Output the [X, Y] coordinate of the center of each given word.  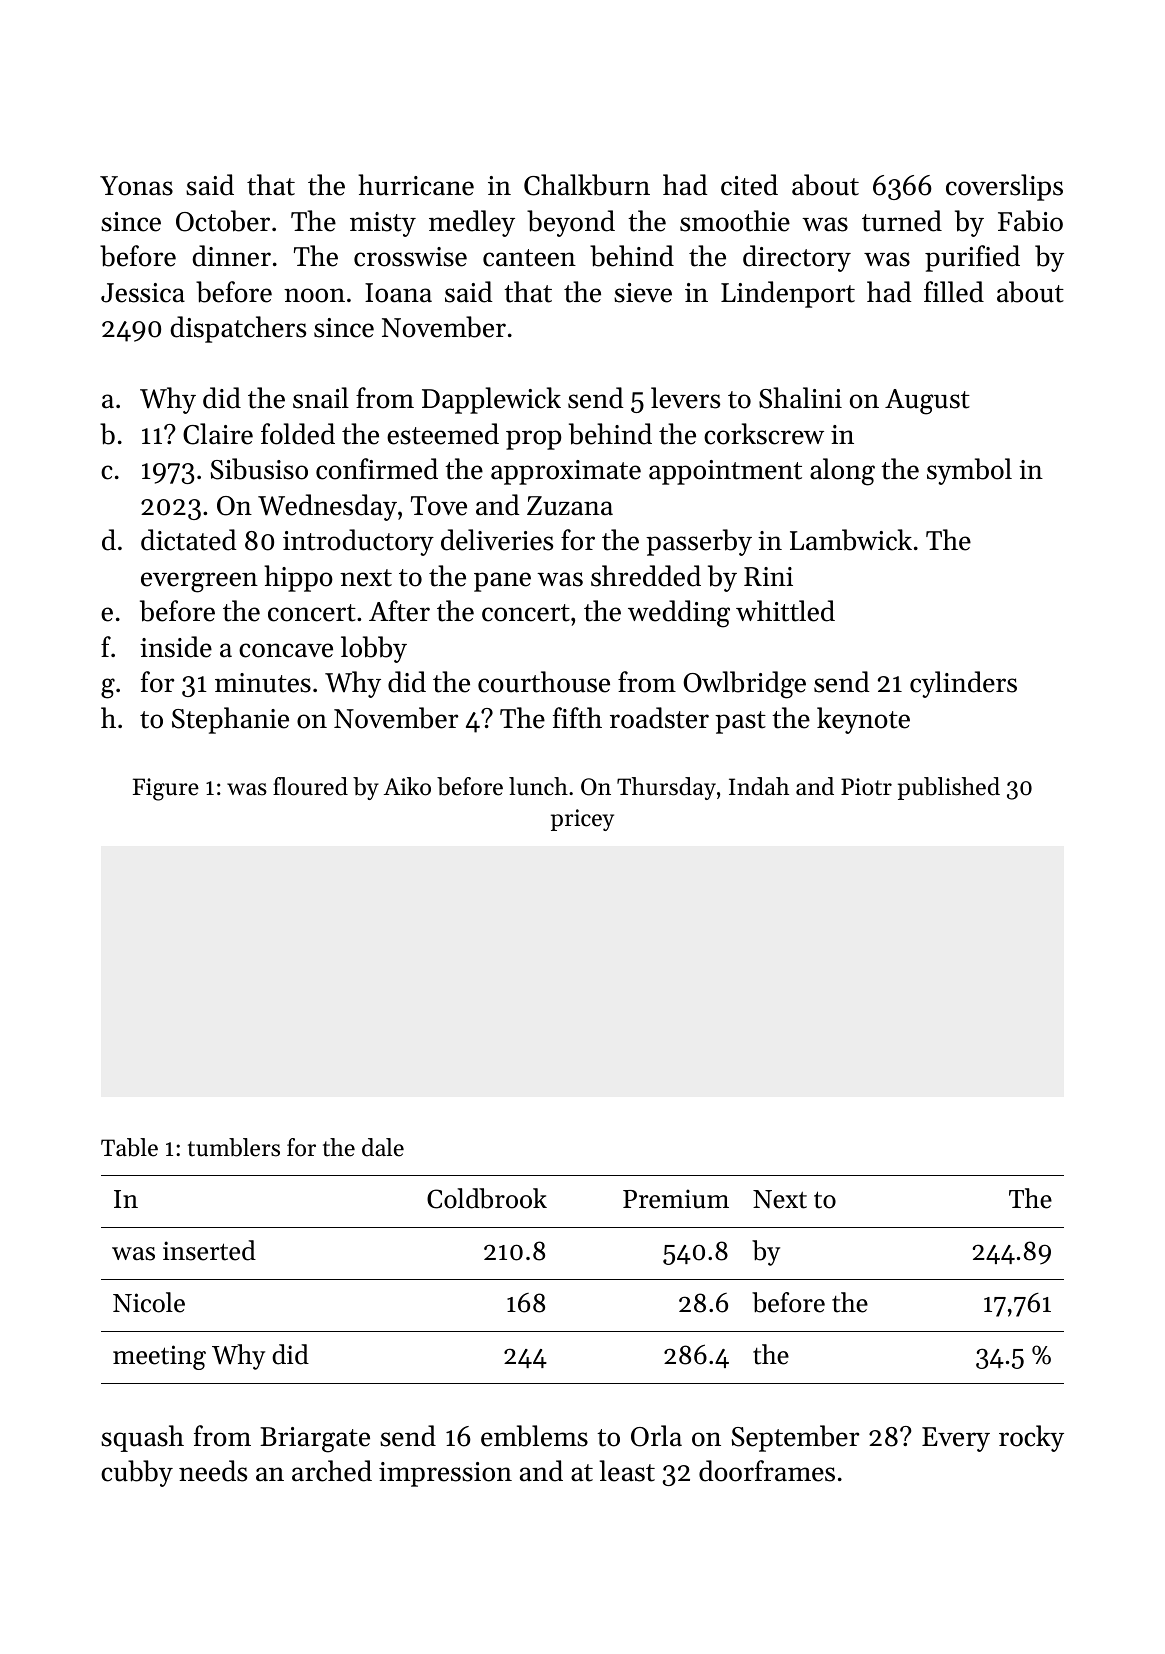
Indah [759, 786]
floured [310, 786]
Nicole [149, 1302]
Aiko [407, 786]
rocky [1031, 1438]
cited [749, 185]
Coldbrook [487, 1198]
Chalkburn [587, 185]
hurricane [416, 185]
